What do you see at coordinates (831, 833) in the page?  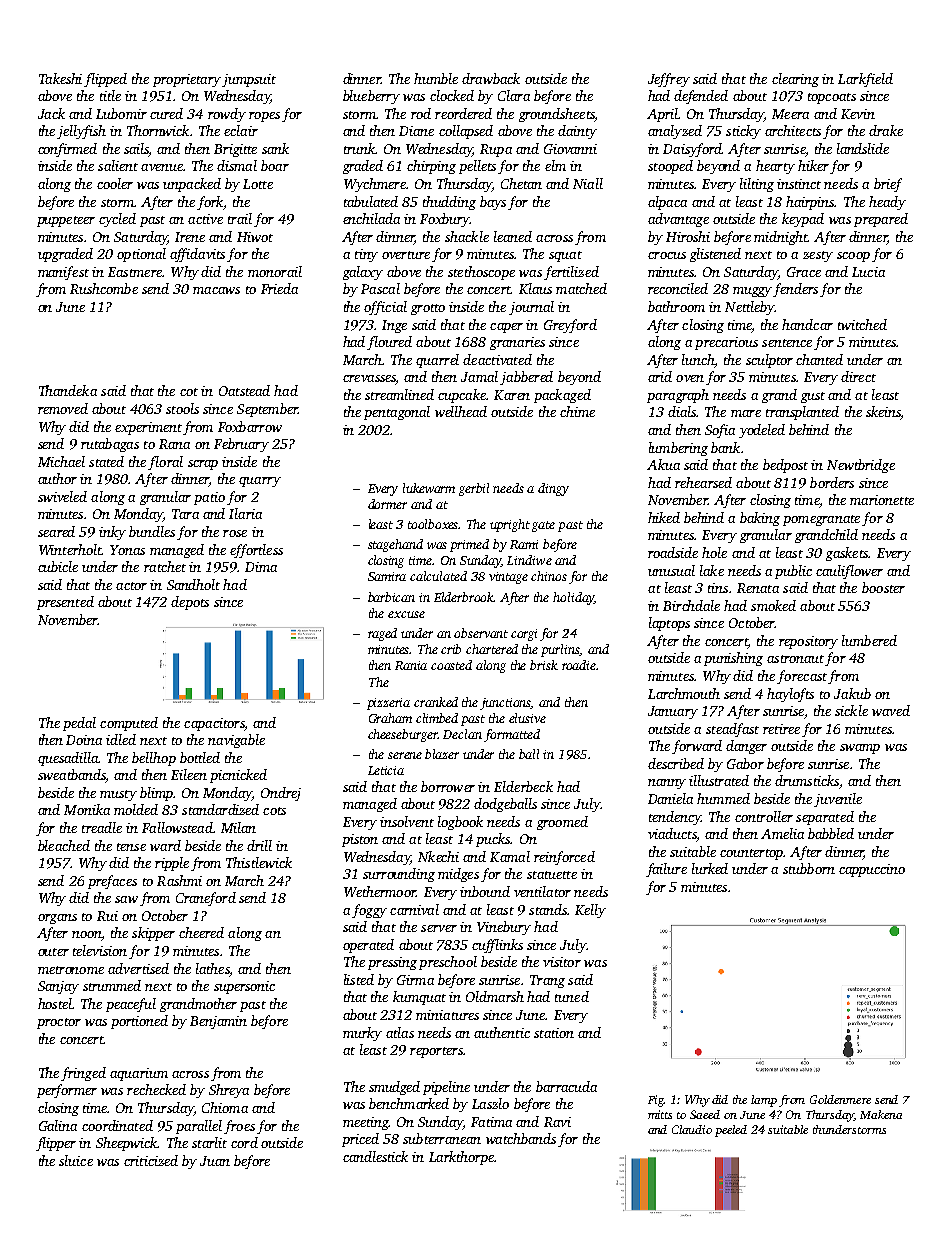 I see `babbled` at bounding box center [831, 833].
